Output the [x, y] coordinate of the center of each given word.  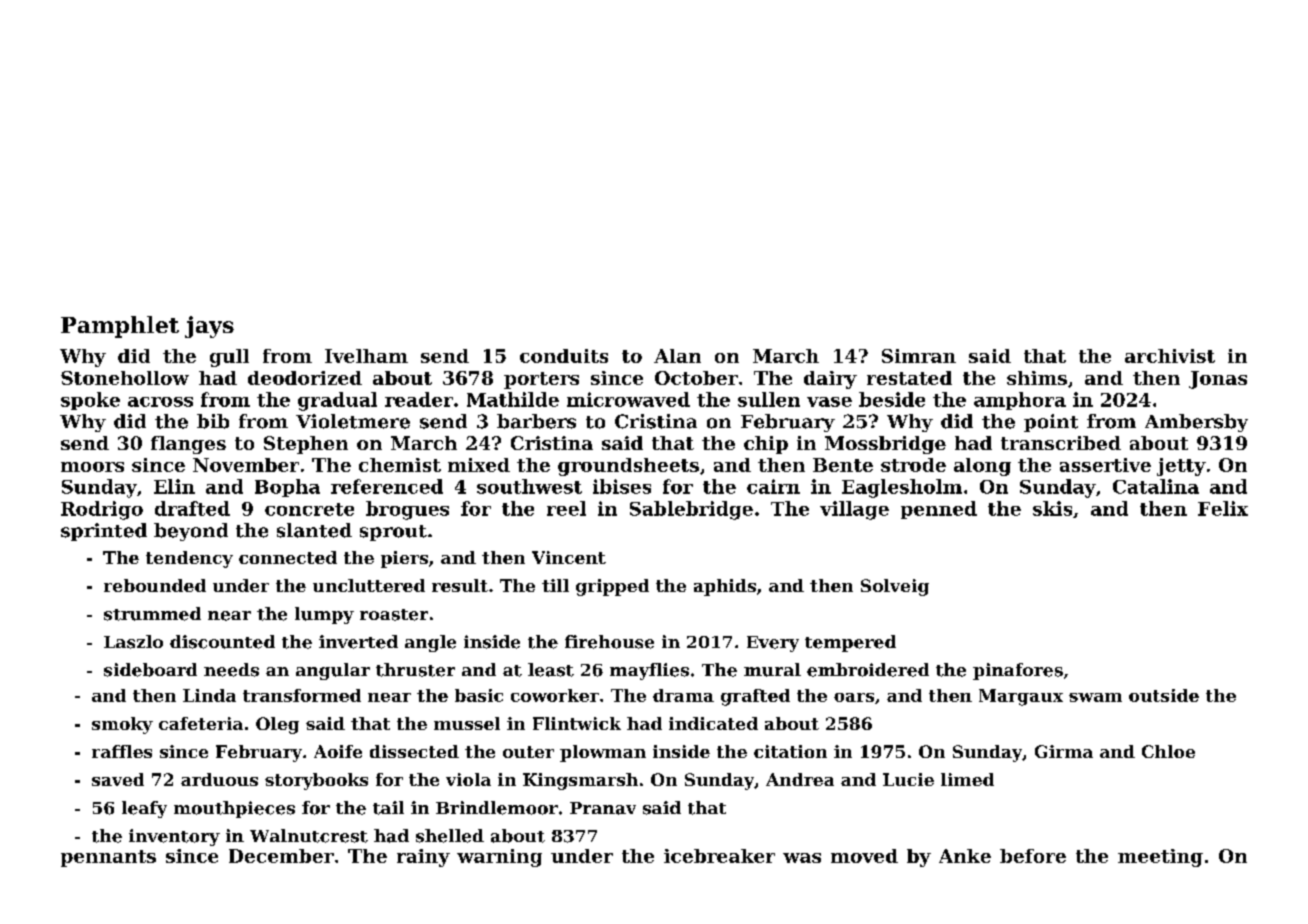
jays [209, 327]
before [1033, 856]
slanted [314, 530]
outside [1164, 695]
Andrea [800, 779]
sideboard [150, 670]
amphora [1020, 401]
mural [772, 670]
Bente [843, 465]
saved [118, 779]
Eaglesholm [902, 488]
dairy [830, 380]
